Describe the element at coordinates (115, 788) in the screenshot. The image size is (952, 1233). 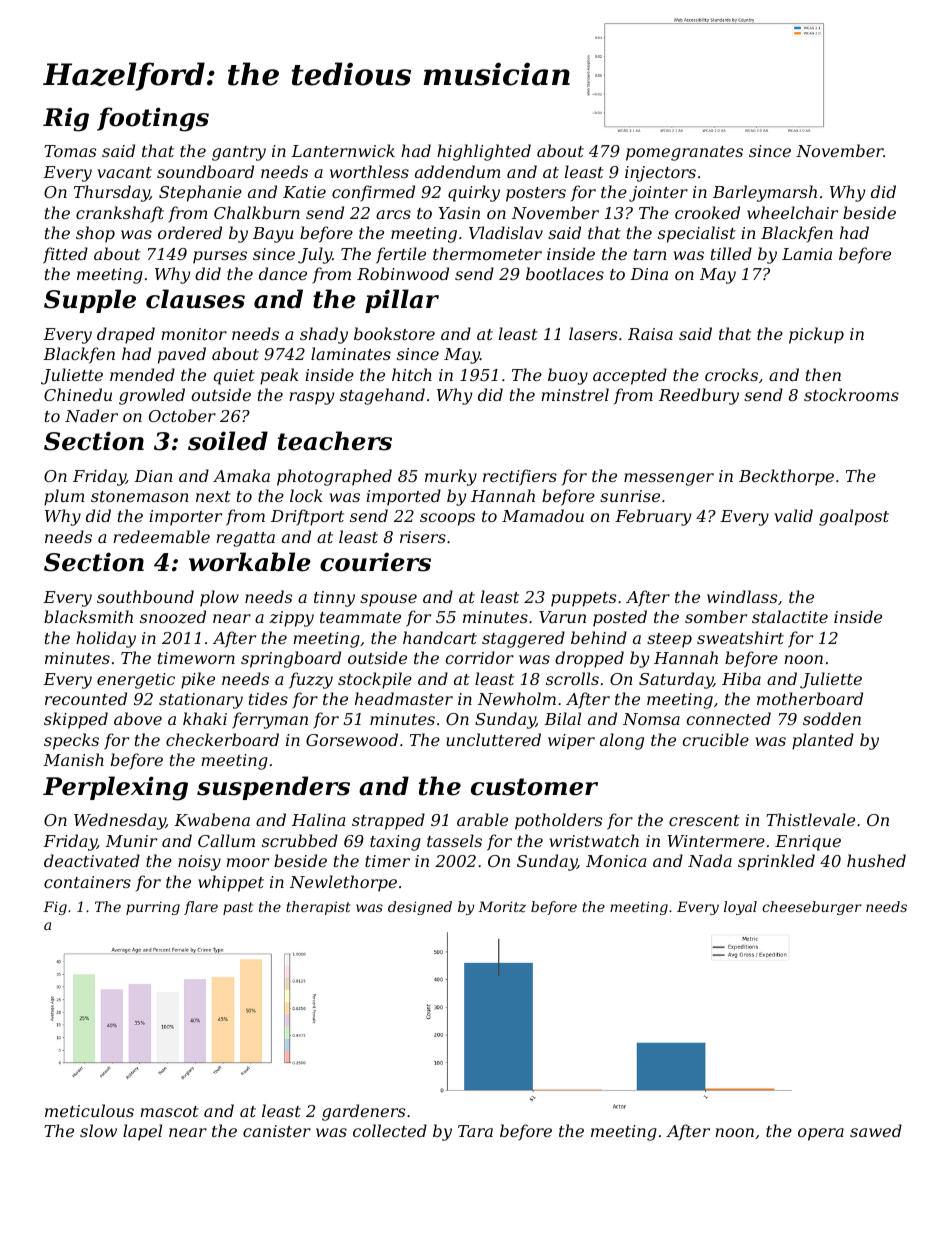
I see `Perplexing` at that location.
